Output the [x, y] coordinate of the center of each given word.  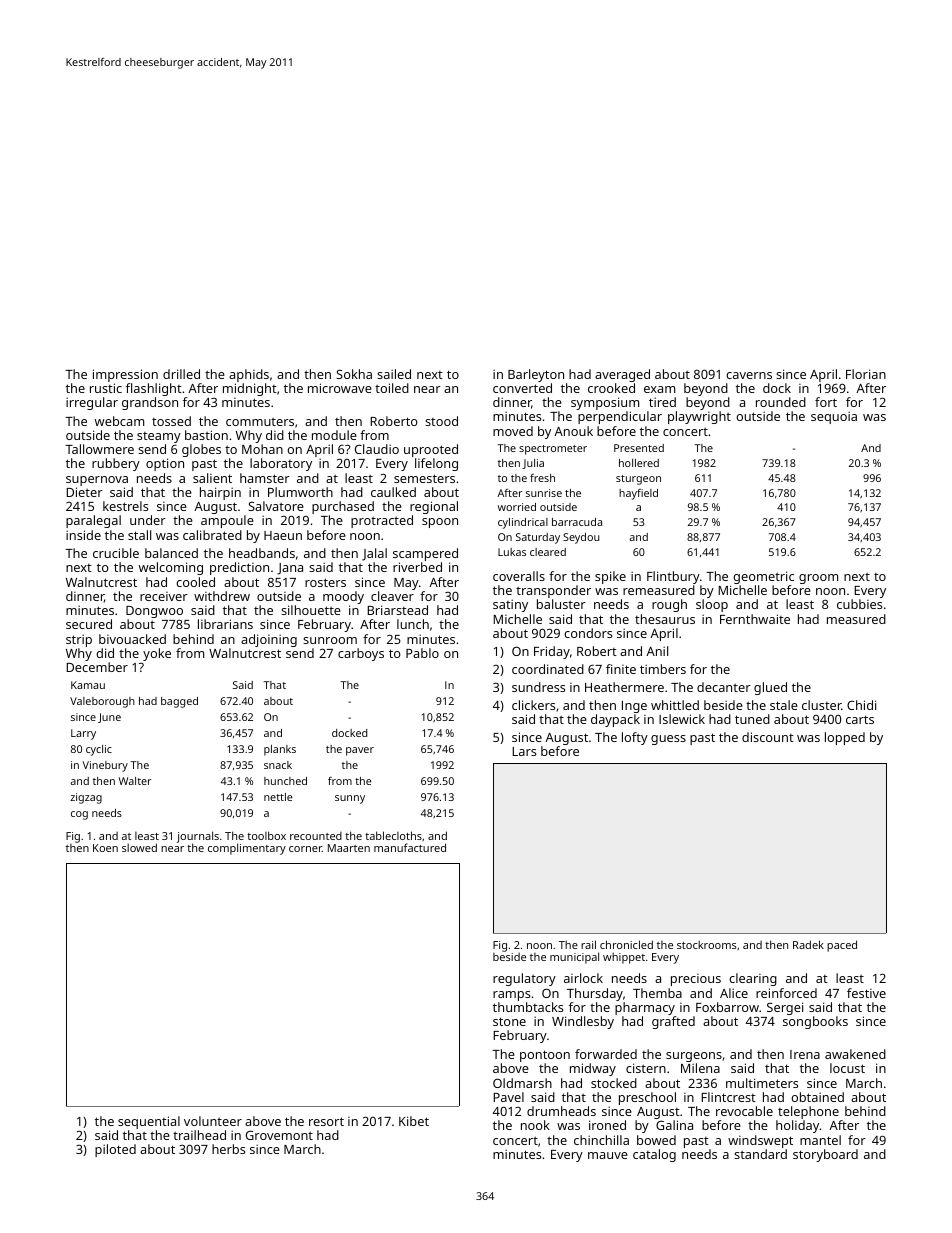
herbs [228, 1149]
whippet [624, 958]
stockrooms [706, 944]
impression [125, 375]
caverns [749, 375]
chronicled [626, 944]
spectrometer [553, 450]
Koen [105, 848]
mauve [608, 1155]
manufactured [410, 847]
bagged [179, 702]
